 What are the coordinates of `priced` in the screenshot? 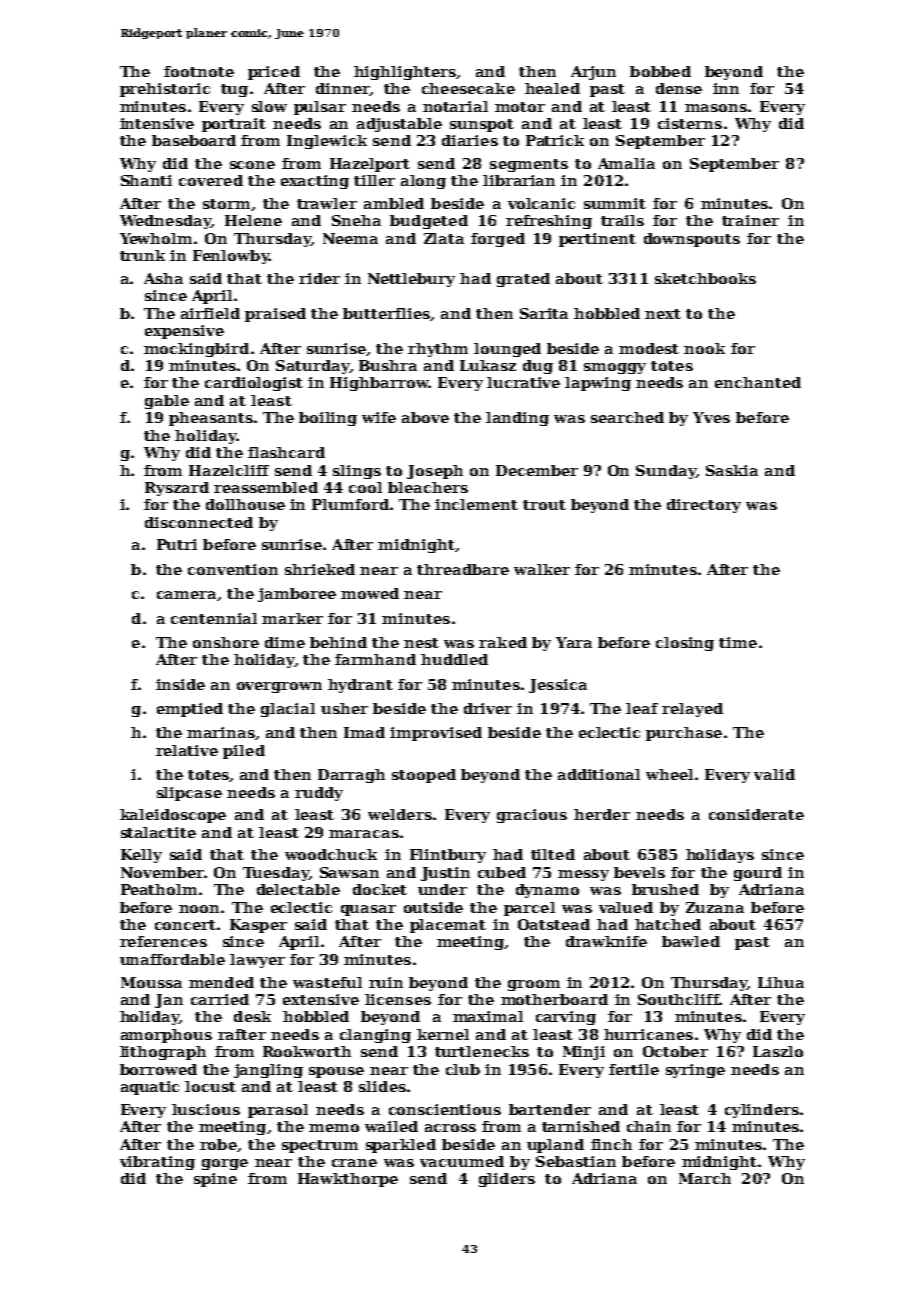 It's located at (274, 73).
